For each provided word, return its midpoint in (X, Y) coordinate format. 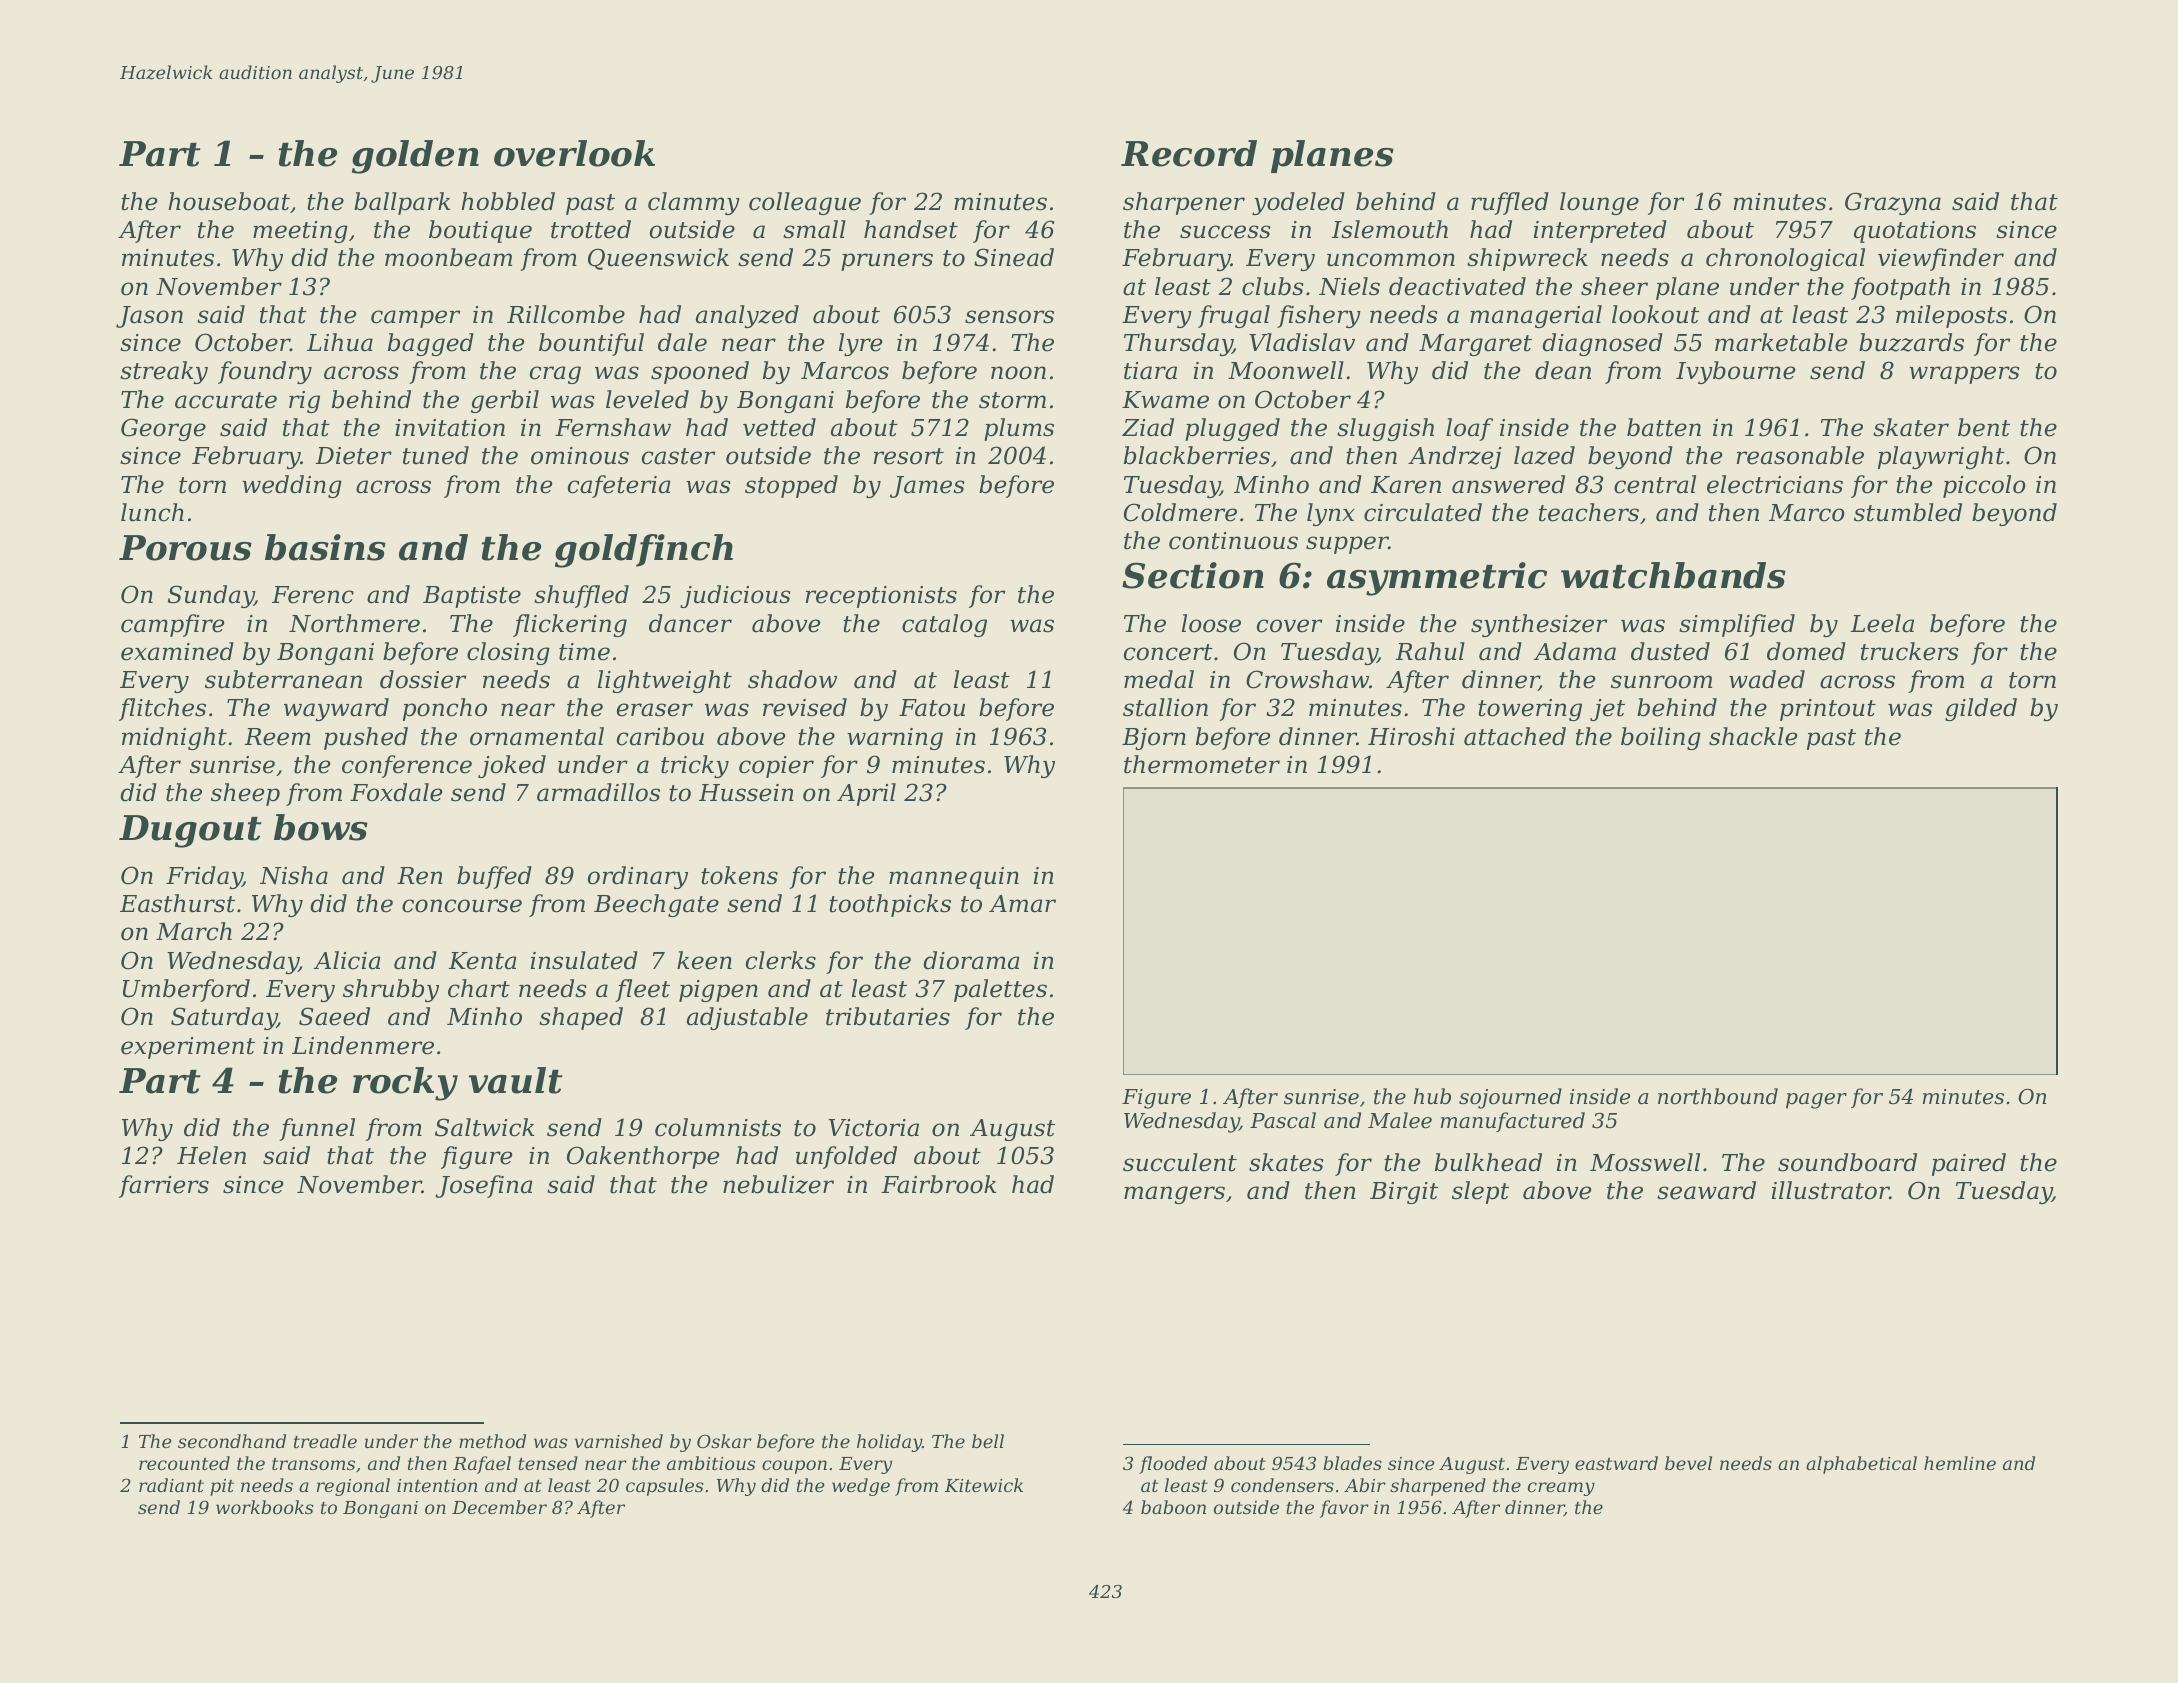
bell (988, 1441)
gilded (1981, 709)
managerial (1536, 316)
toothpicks (890, 905)
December (499, 1507)
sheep (245, 794)
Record (1189, 153)
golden (415, 157)
